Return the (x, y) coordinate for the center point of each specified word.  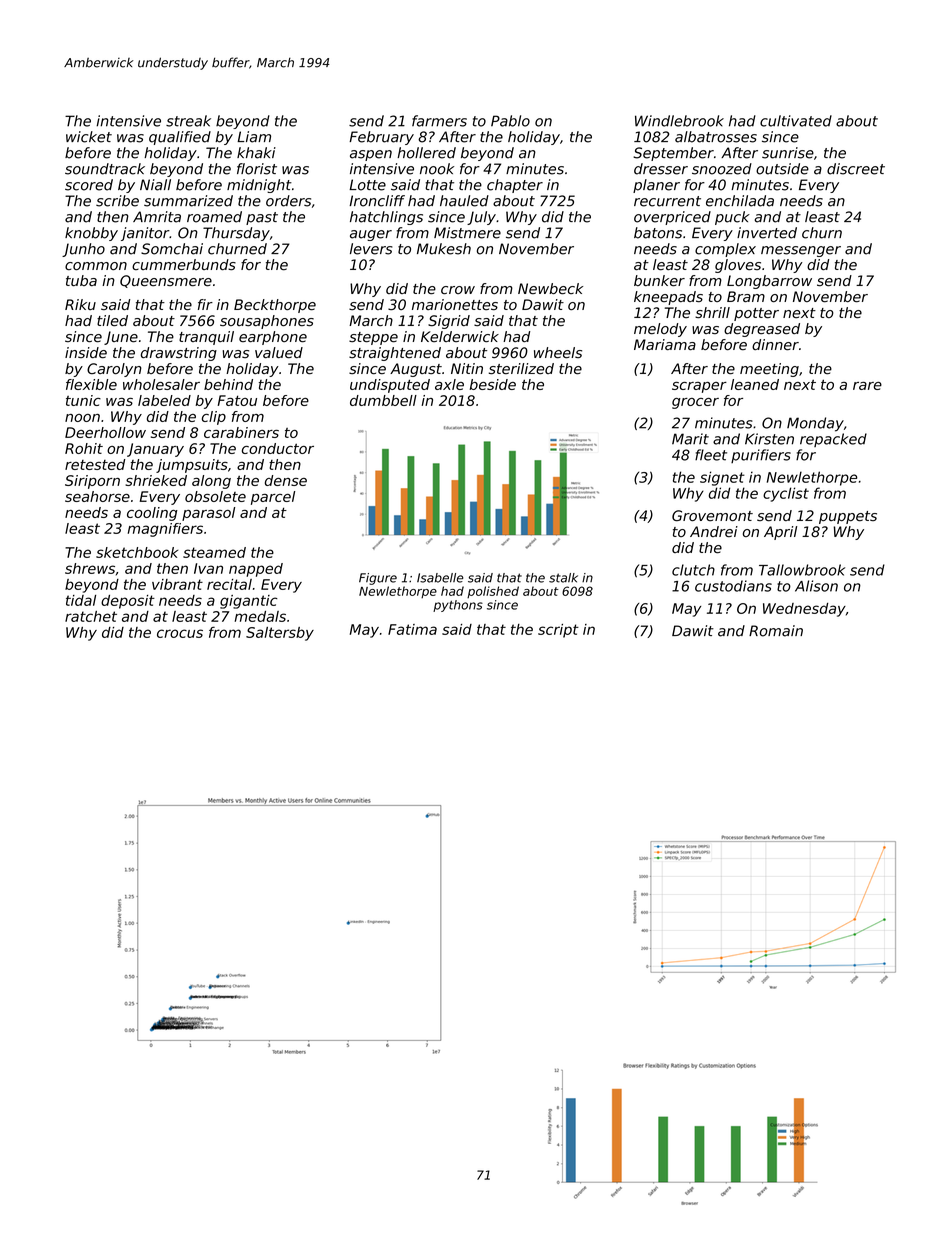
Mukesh (444, 249)
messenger (801, 251)
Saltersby (280, 634)
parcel (273, 498)
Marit (690, 439)
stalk (563, 578)
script (558, 631)
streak (188, 121)
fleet (711, 455)
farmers (439, 121)
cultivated (796, 121)
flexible (91, 384)
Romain (776, 631)
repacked (833, 440)
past (262, 218)
